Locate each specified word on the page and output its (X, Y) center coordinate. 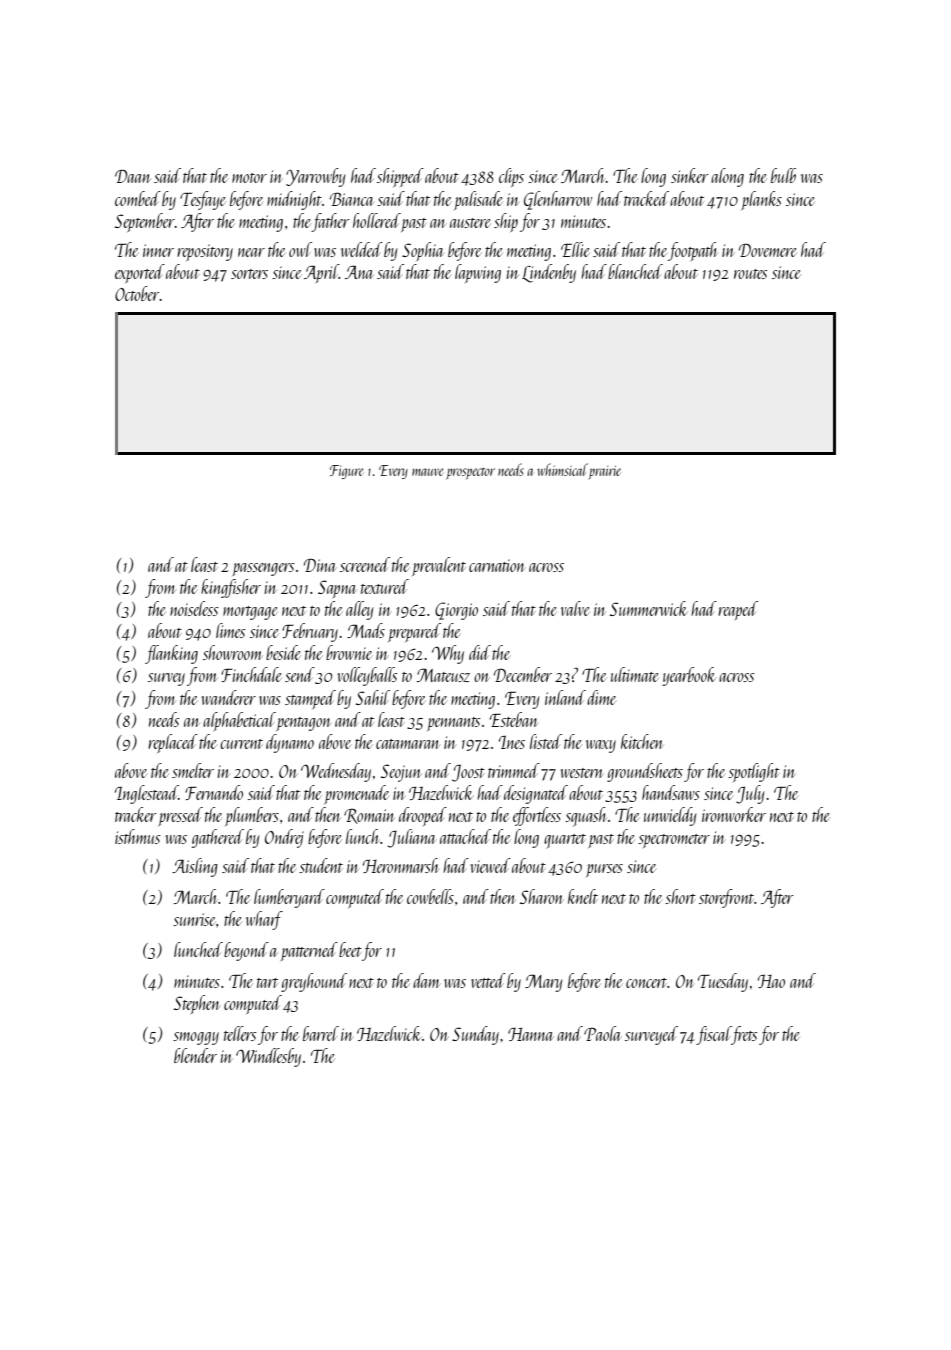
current (241, 744)
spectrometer (674, 841)
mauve (428, 472)
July (750, 794)
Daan (133, 176)
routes (751, 274)
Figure (347, 472)
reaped (738, 610)
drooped (423, 816)
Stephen (196, 1004)
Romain (369, 816)
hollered (377, 220)
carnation (496, 565)
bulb (783, 175)
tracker (135, 814)
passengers (263, 569)
